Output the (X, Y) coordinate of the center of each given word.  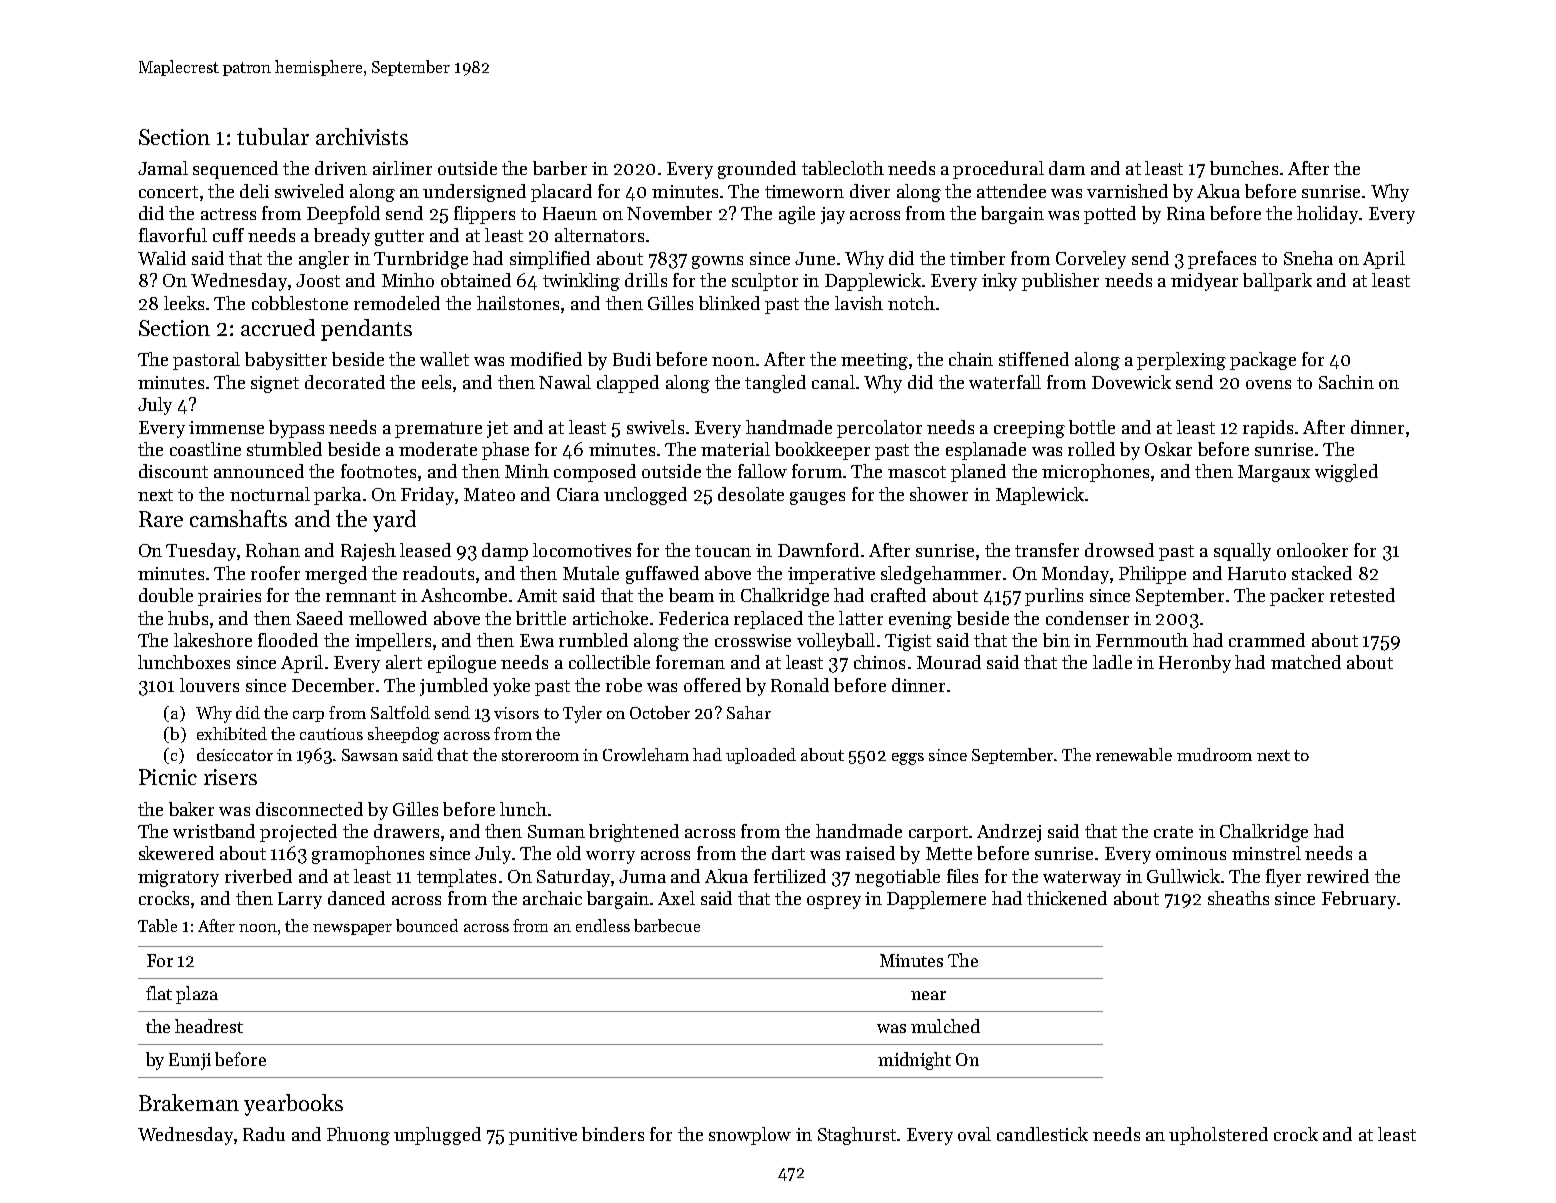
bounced (427, 925)
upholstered (1218, 1136)
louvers (209, 685)
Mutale (591, 573)
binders (613, 1134)
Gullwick (1183, 876)
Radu (264, 1134)
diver (870, 191)
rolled (1091, 449)
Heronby (1195, 664)
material (735, 449)
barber (560, 168)
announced (259, 471)
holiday (1327, 215)
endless (603, 925)
